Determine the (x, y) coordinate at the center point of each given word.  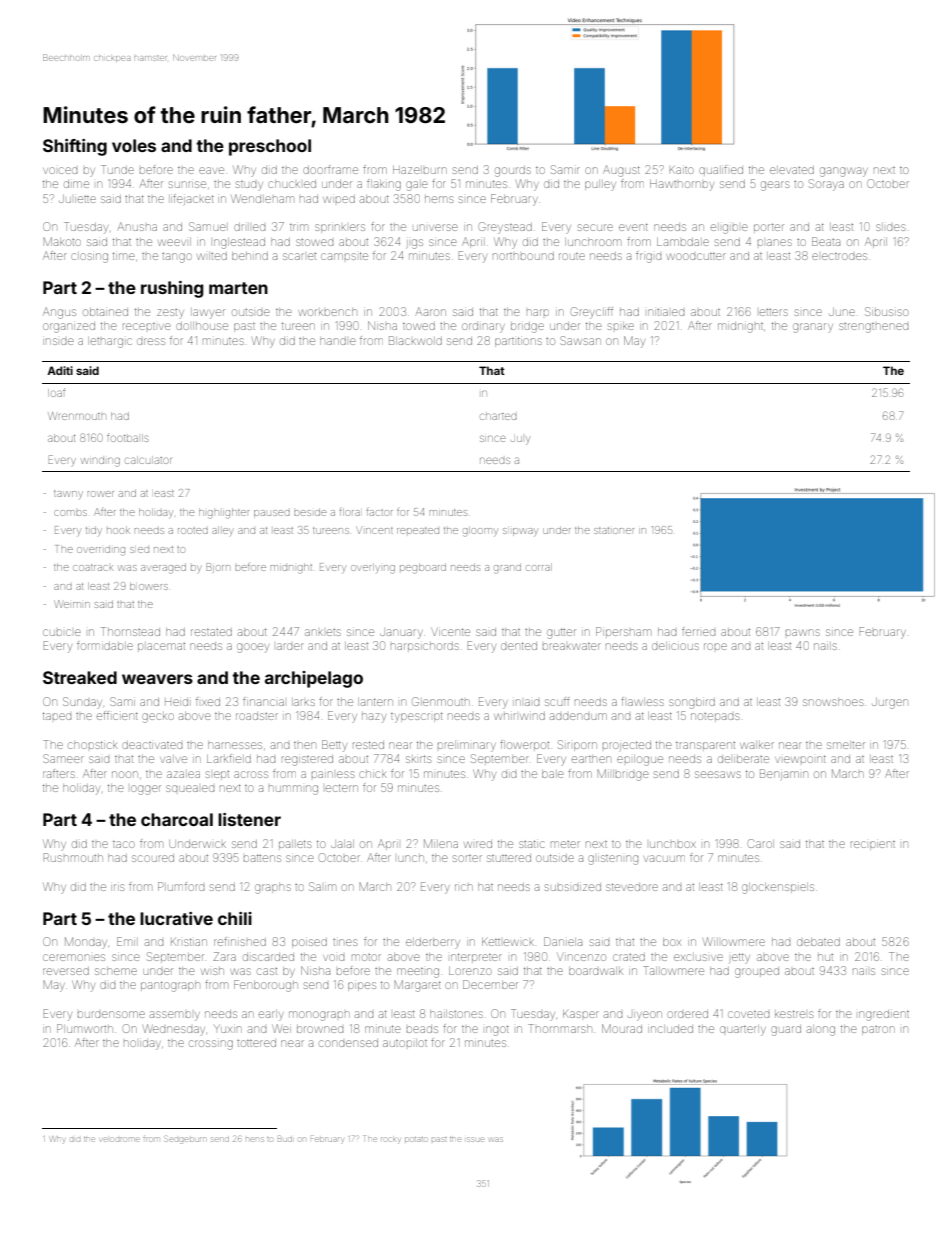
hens (255, 1139)
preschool (270, 147)
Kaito (681, 170)
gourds (513, 171)
